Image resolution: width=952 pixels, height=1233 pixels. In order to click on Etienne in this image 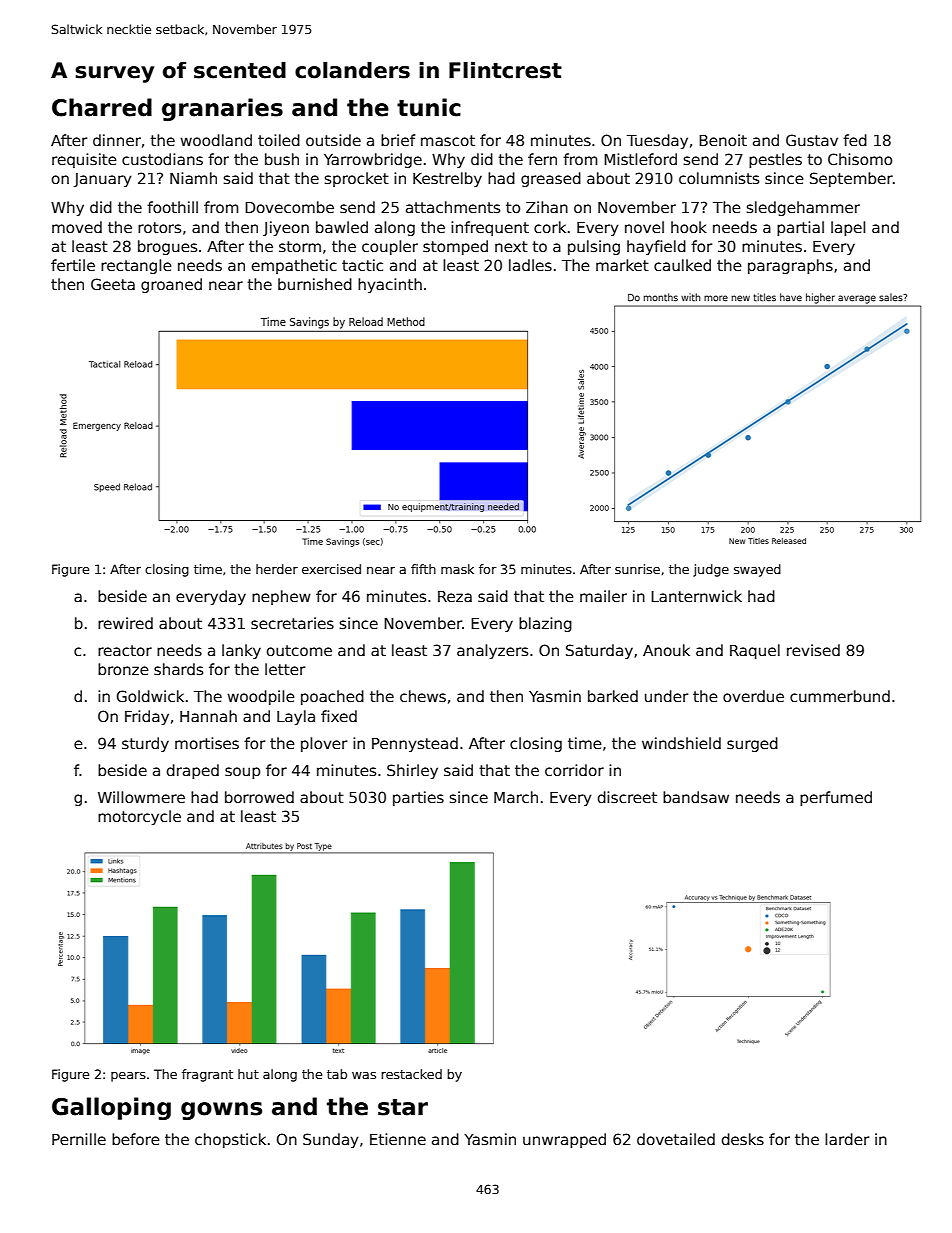, I will do `click(398, 1139)`.
